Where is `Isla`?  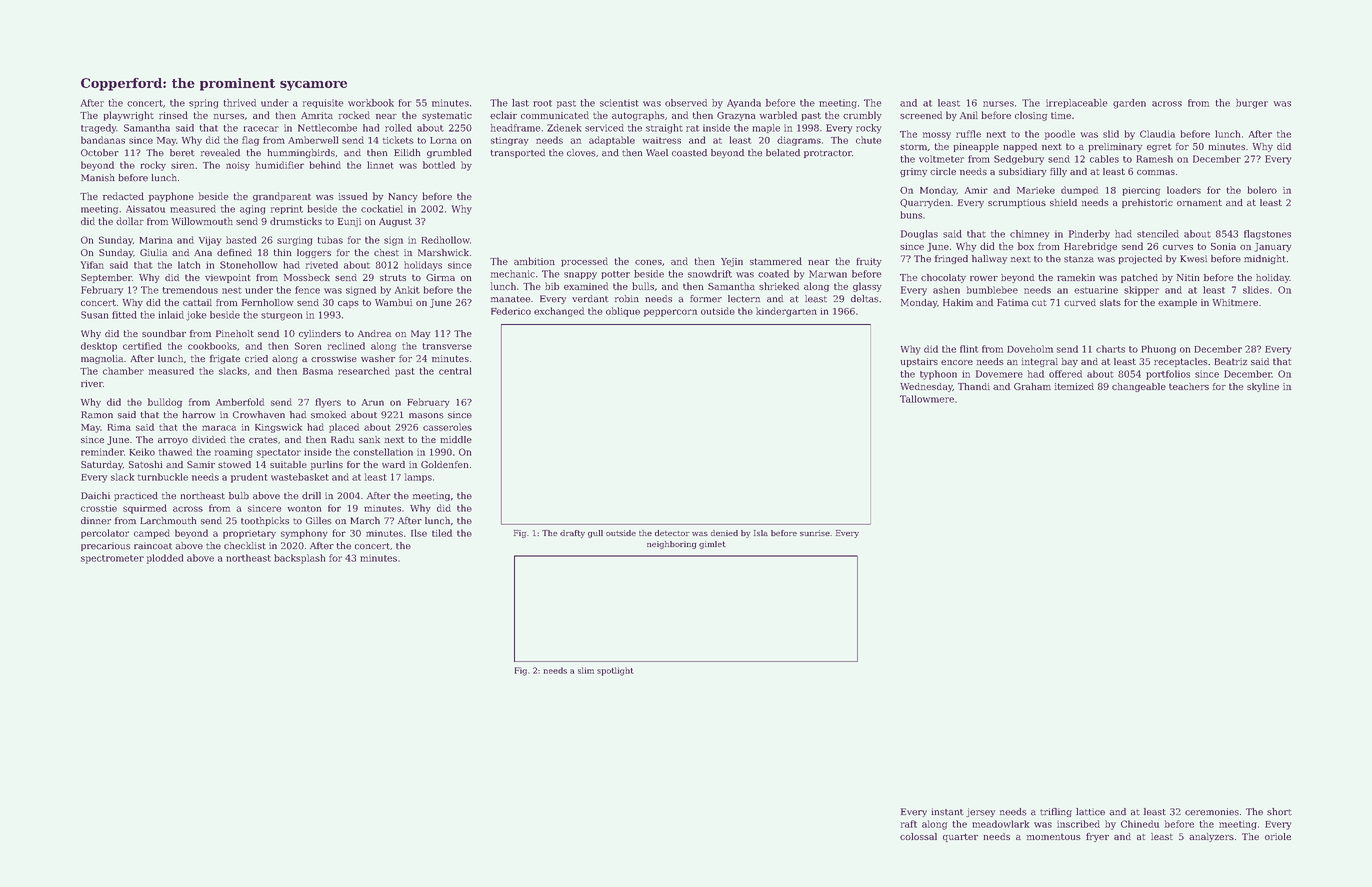
Isla is located at coordinates (761, 533).
